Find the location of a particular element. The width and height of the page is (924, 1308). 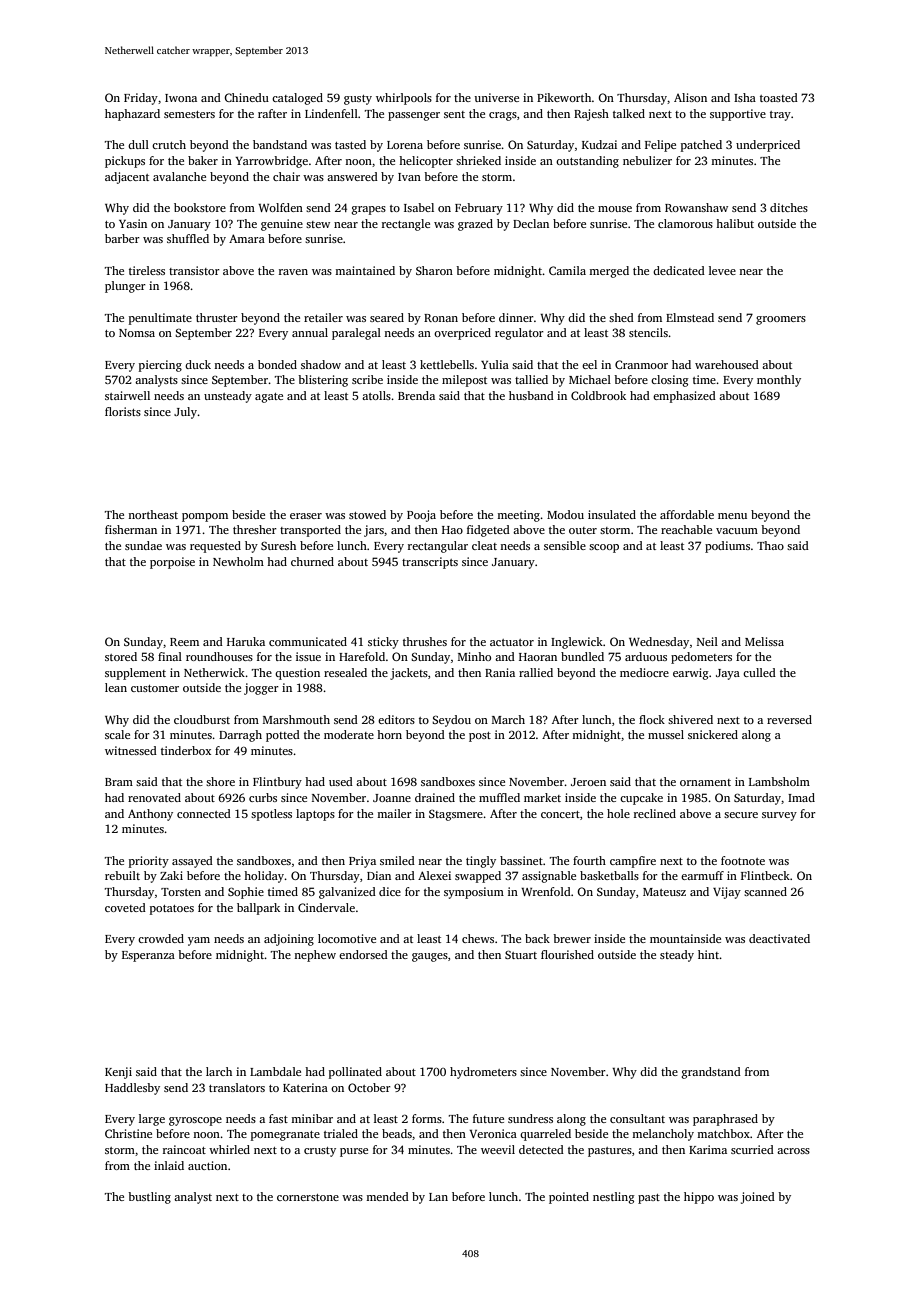

paralegal is located at coordinates (356, 334).
